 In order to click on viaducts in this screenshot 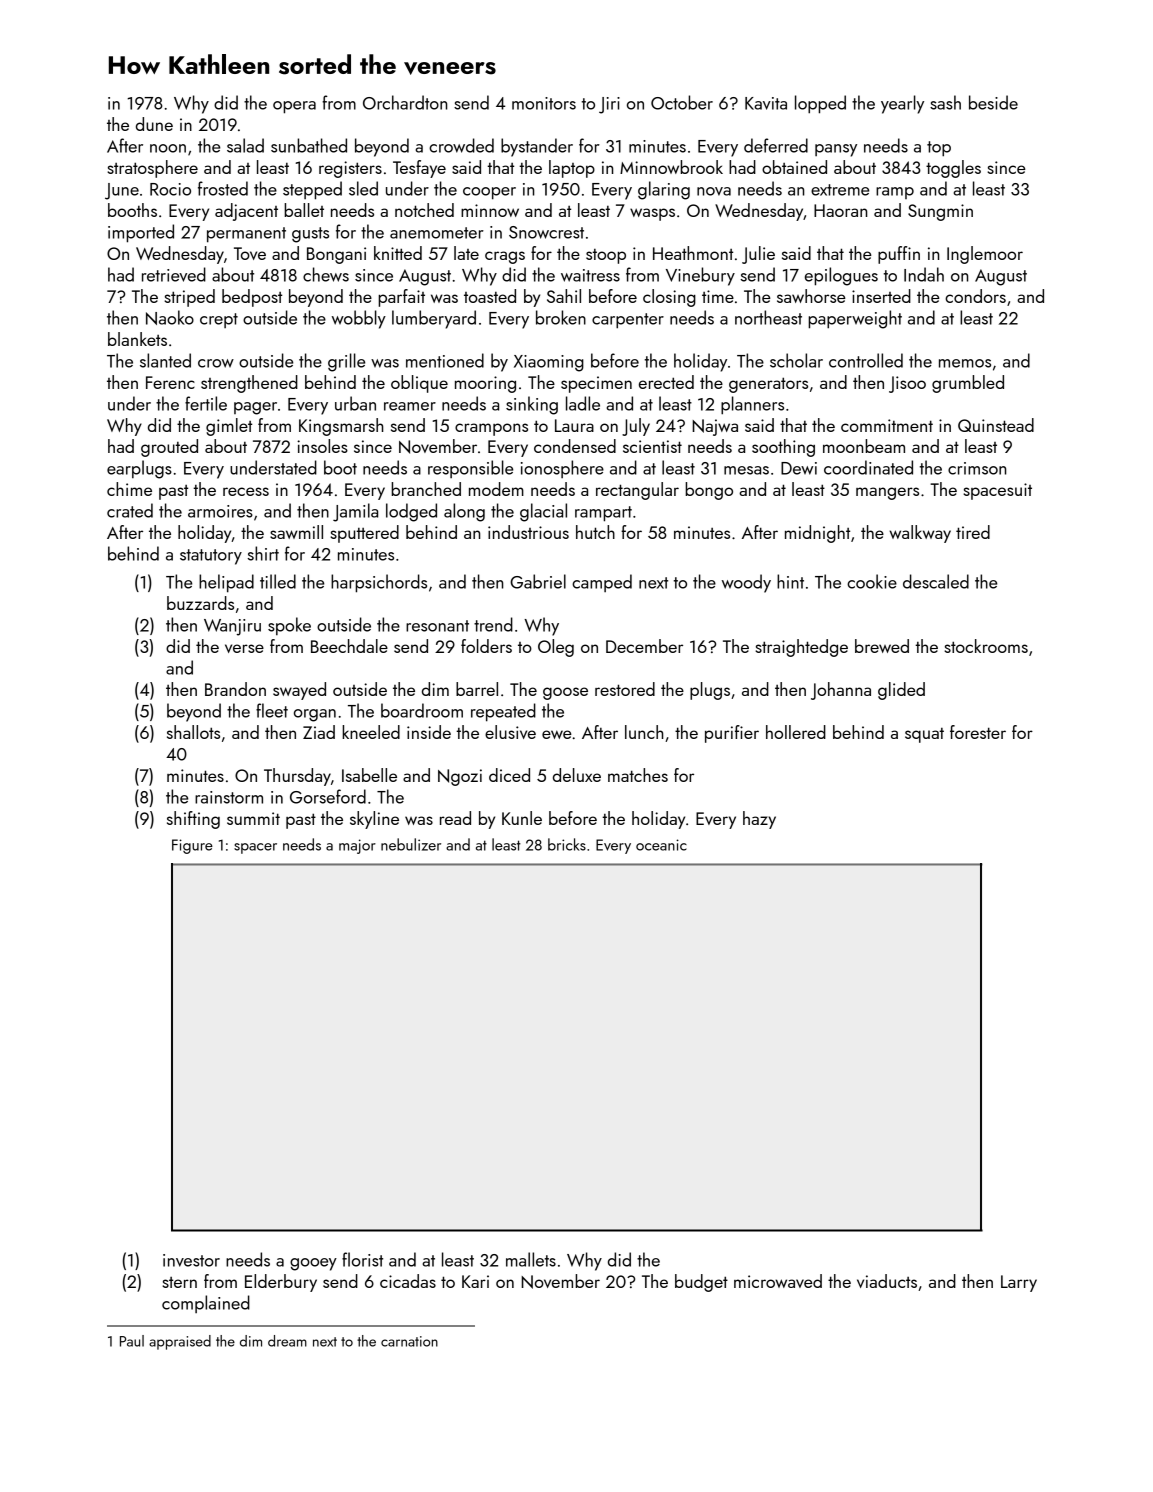, I will do `click(887, 1281)`.
